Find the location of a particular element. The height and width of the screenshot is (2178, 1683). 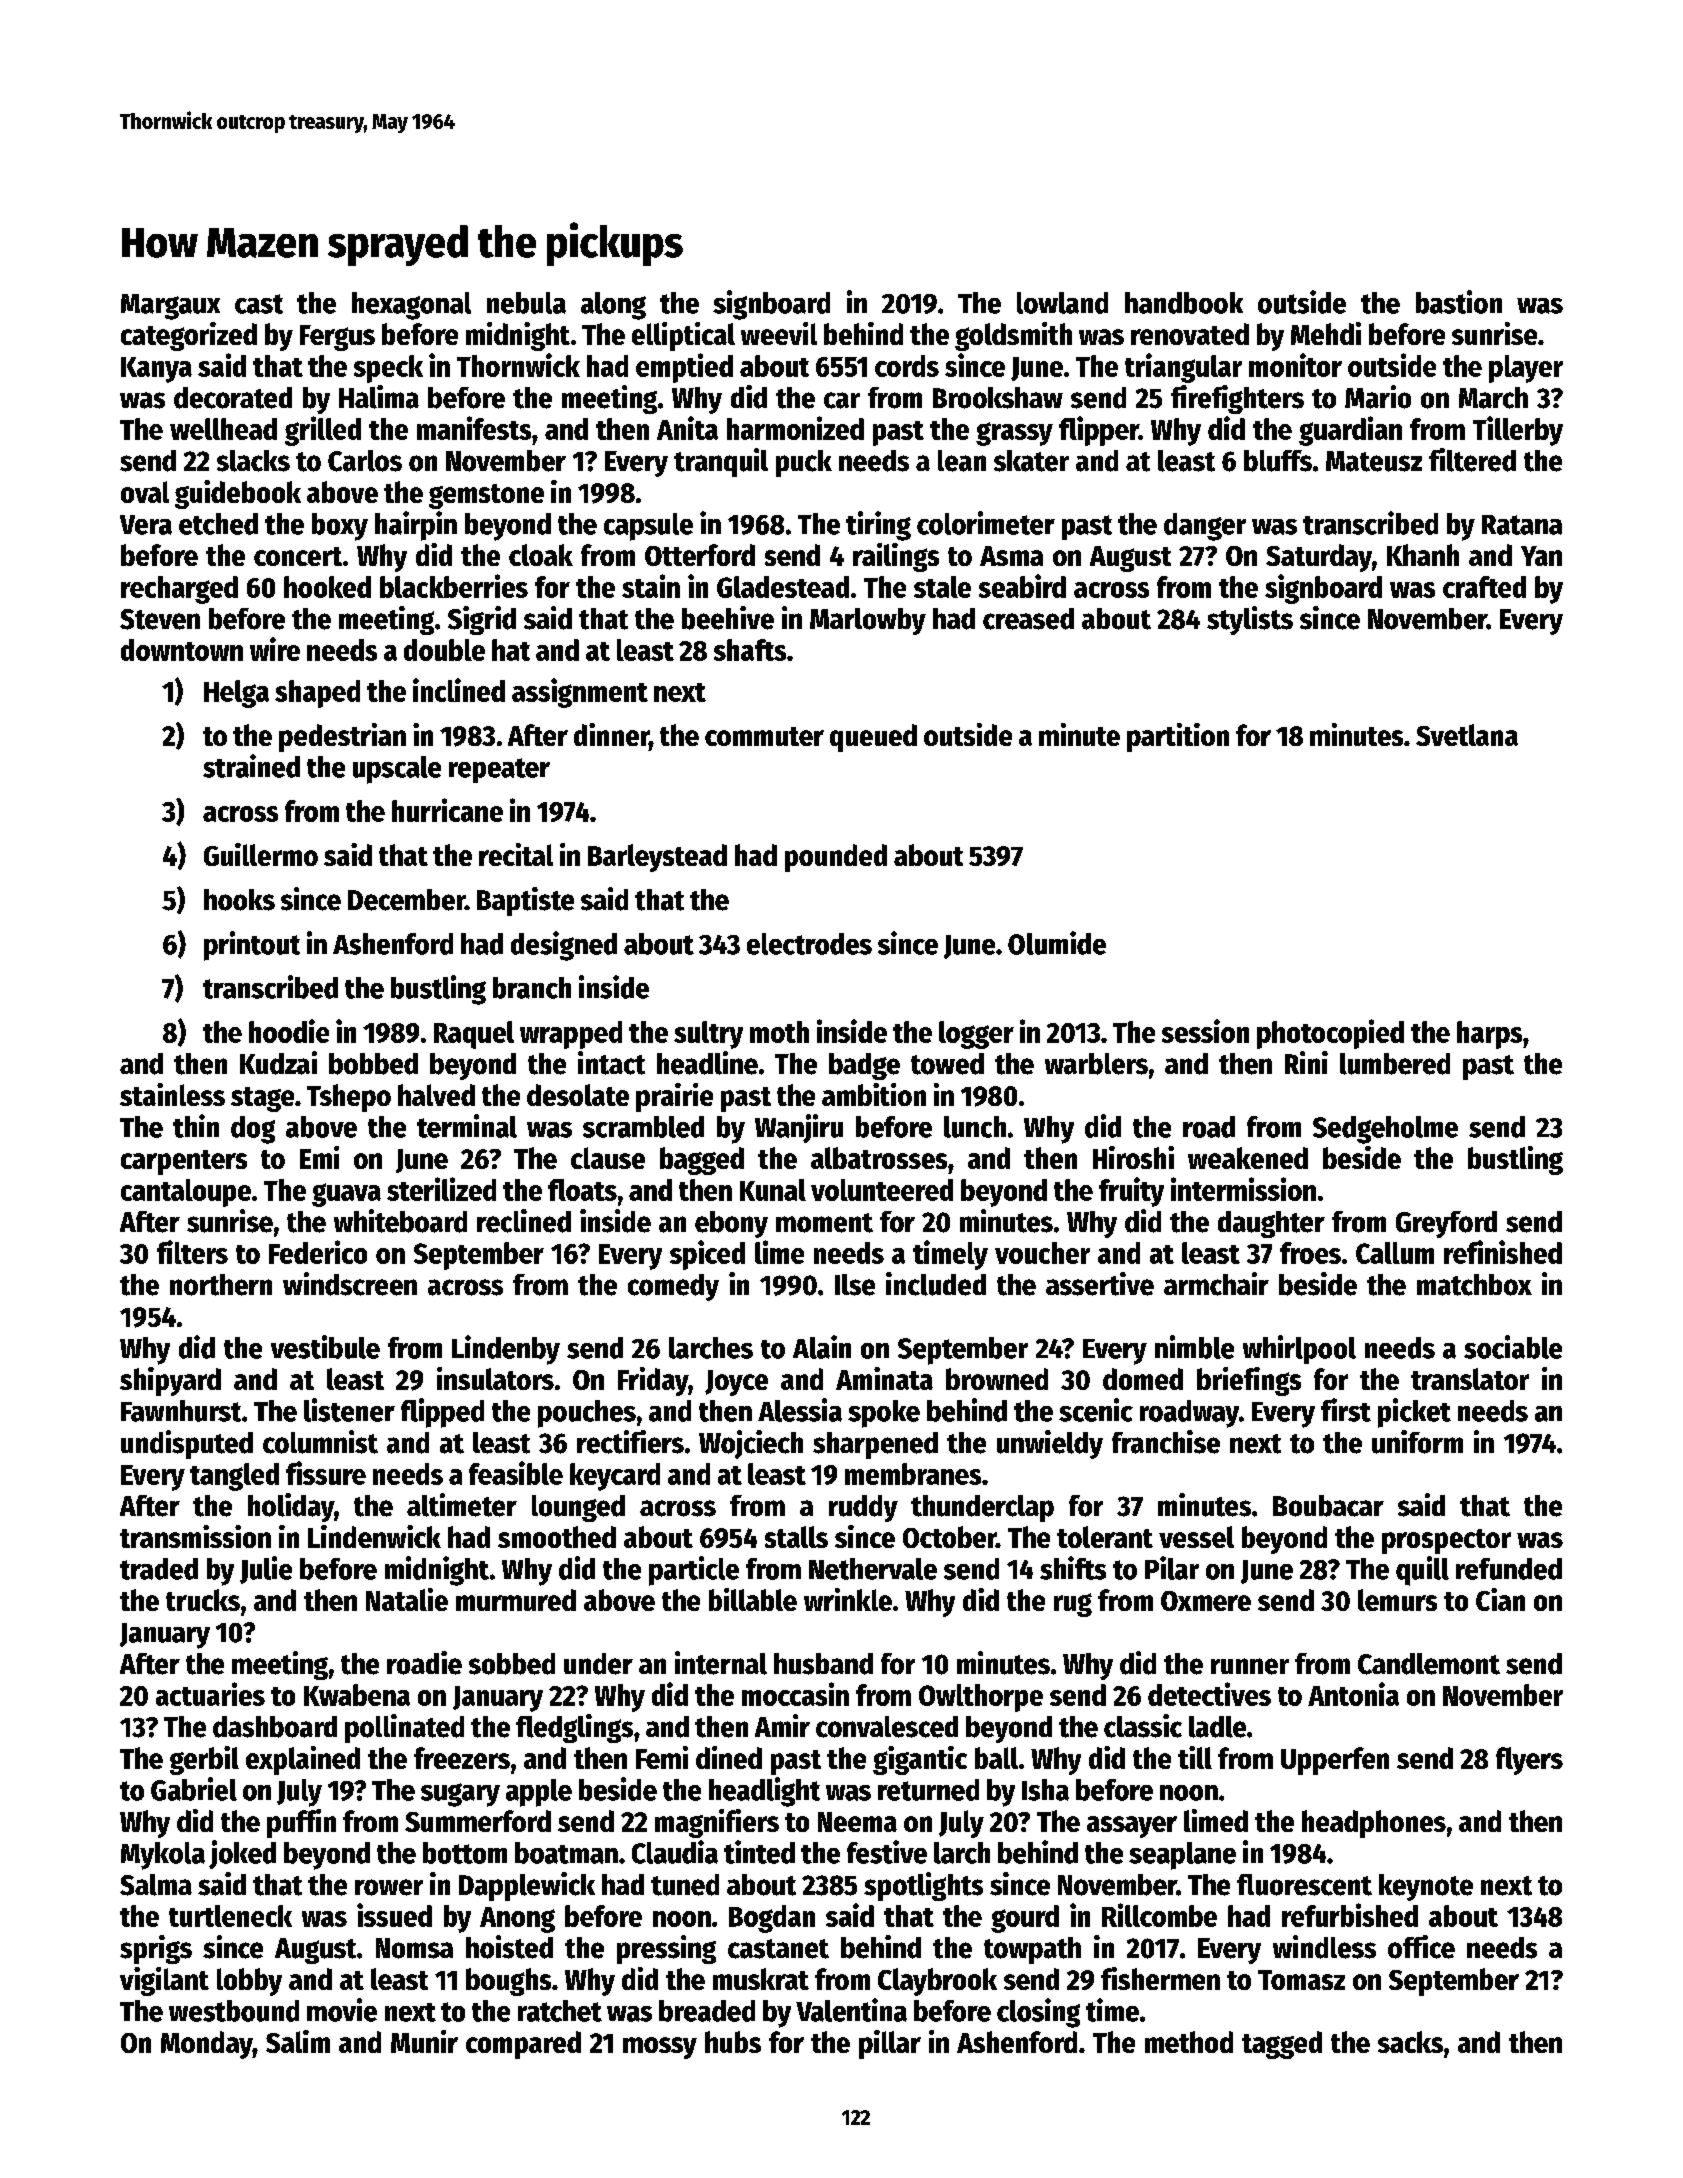

Vera is located at coordinates (146, 525).
